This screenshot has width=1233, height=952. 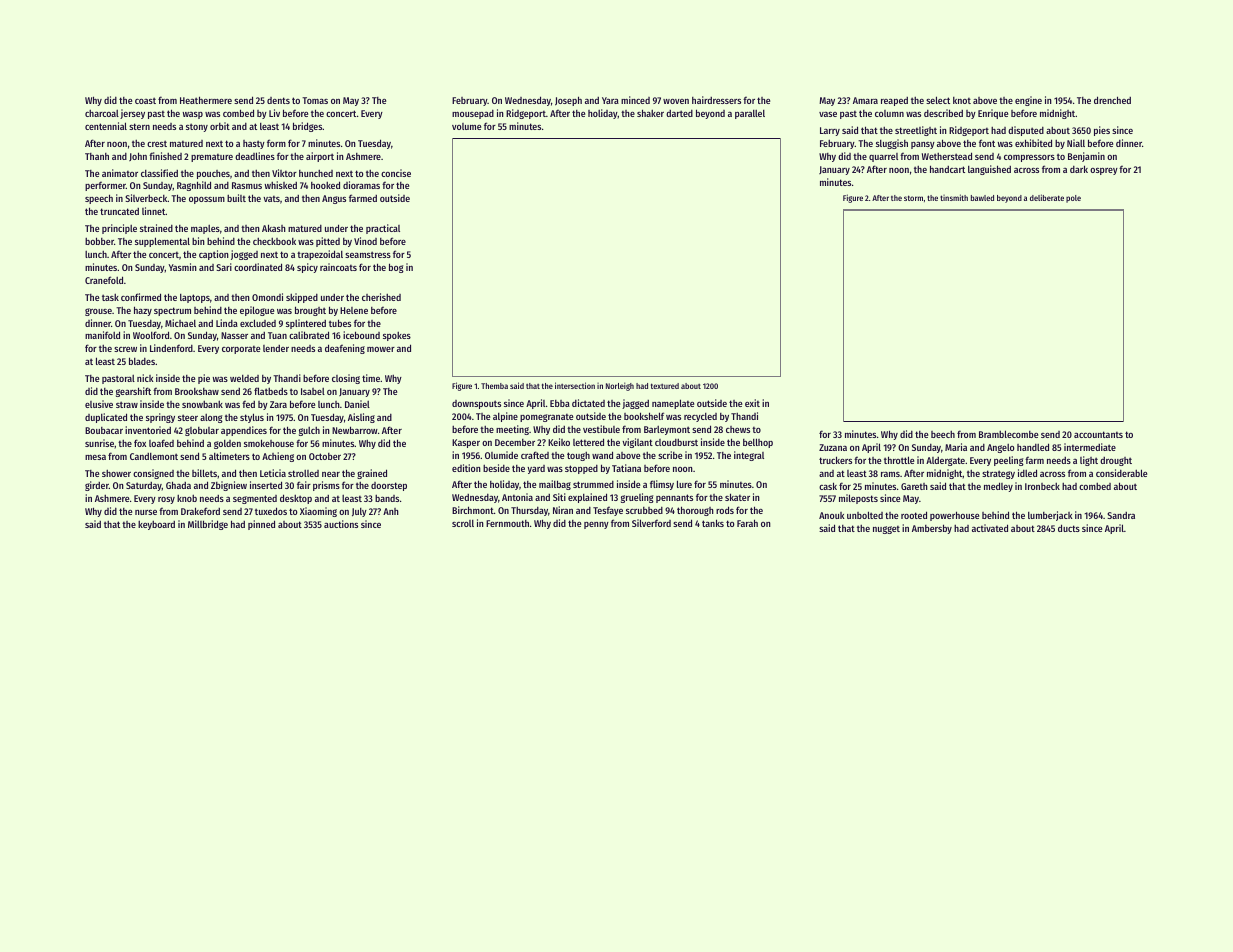 I want to click on unbolted, so click(x=865, y=515).
